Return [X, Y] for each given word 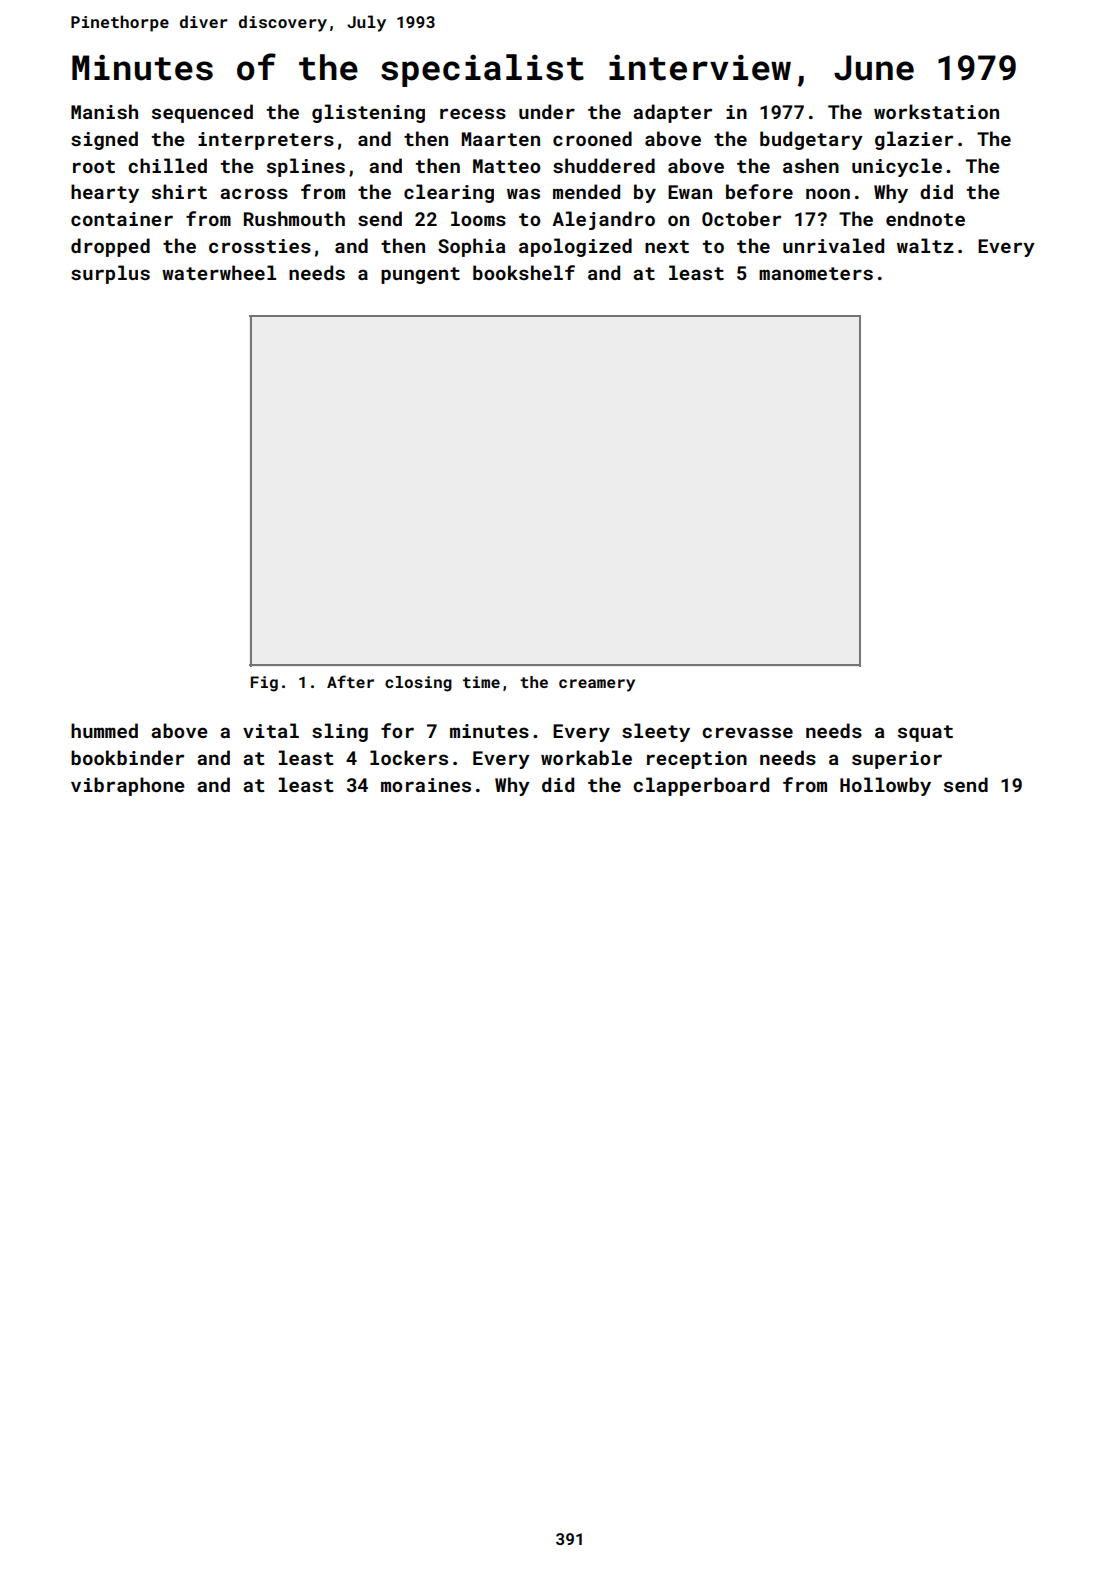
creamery [597, 685]
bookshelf [524, 272]
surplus [110, 274]
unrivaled [833, 245]
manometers [816, 273]
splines [306, 167]
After [350, 681]
